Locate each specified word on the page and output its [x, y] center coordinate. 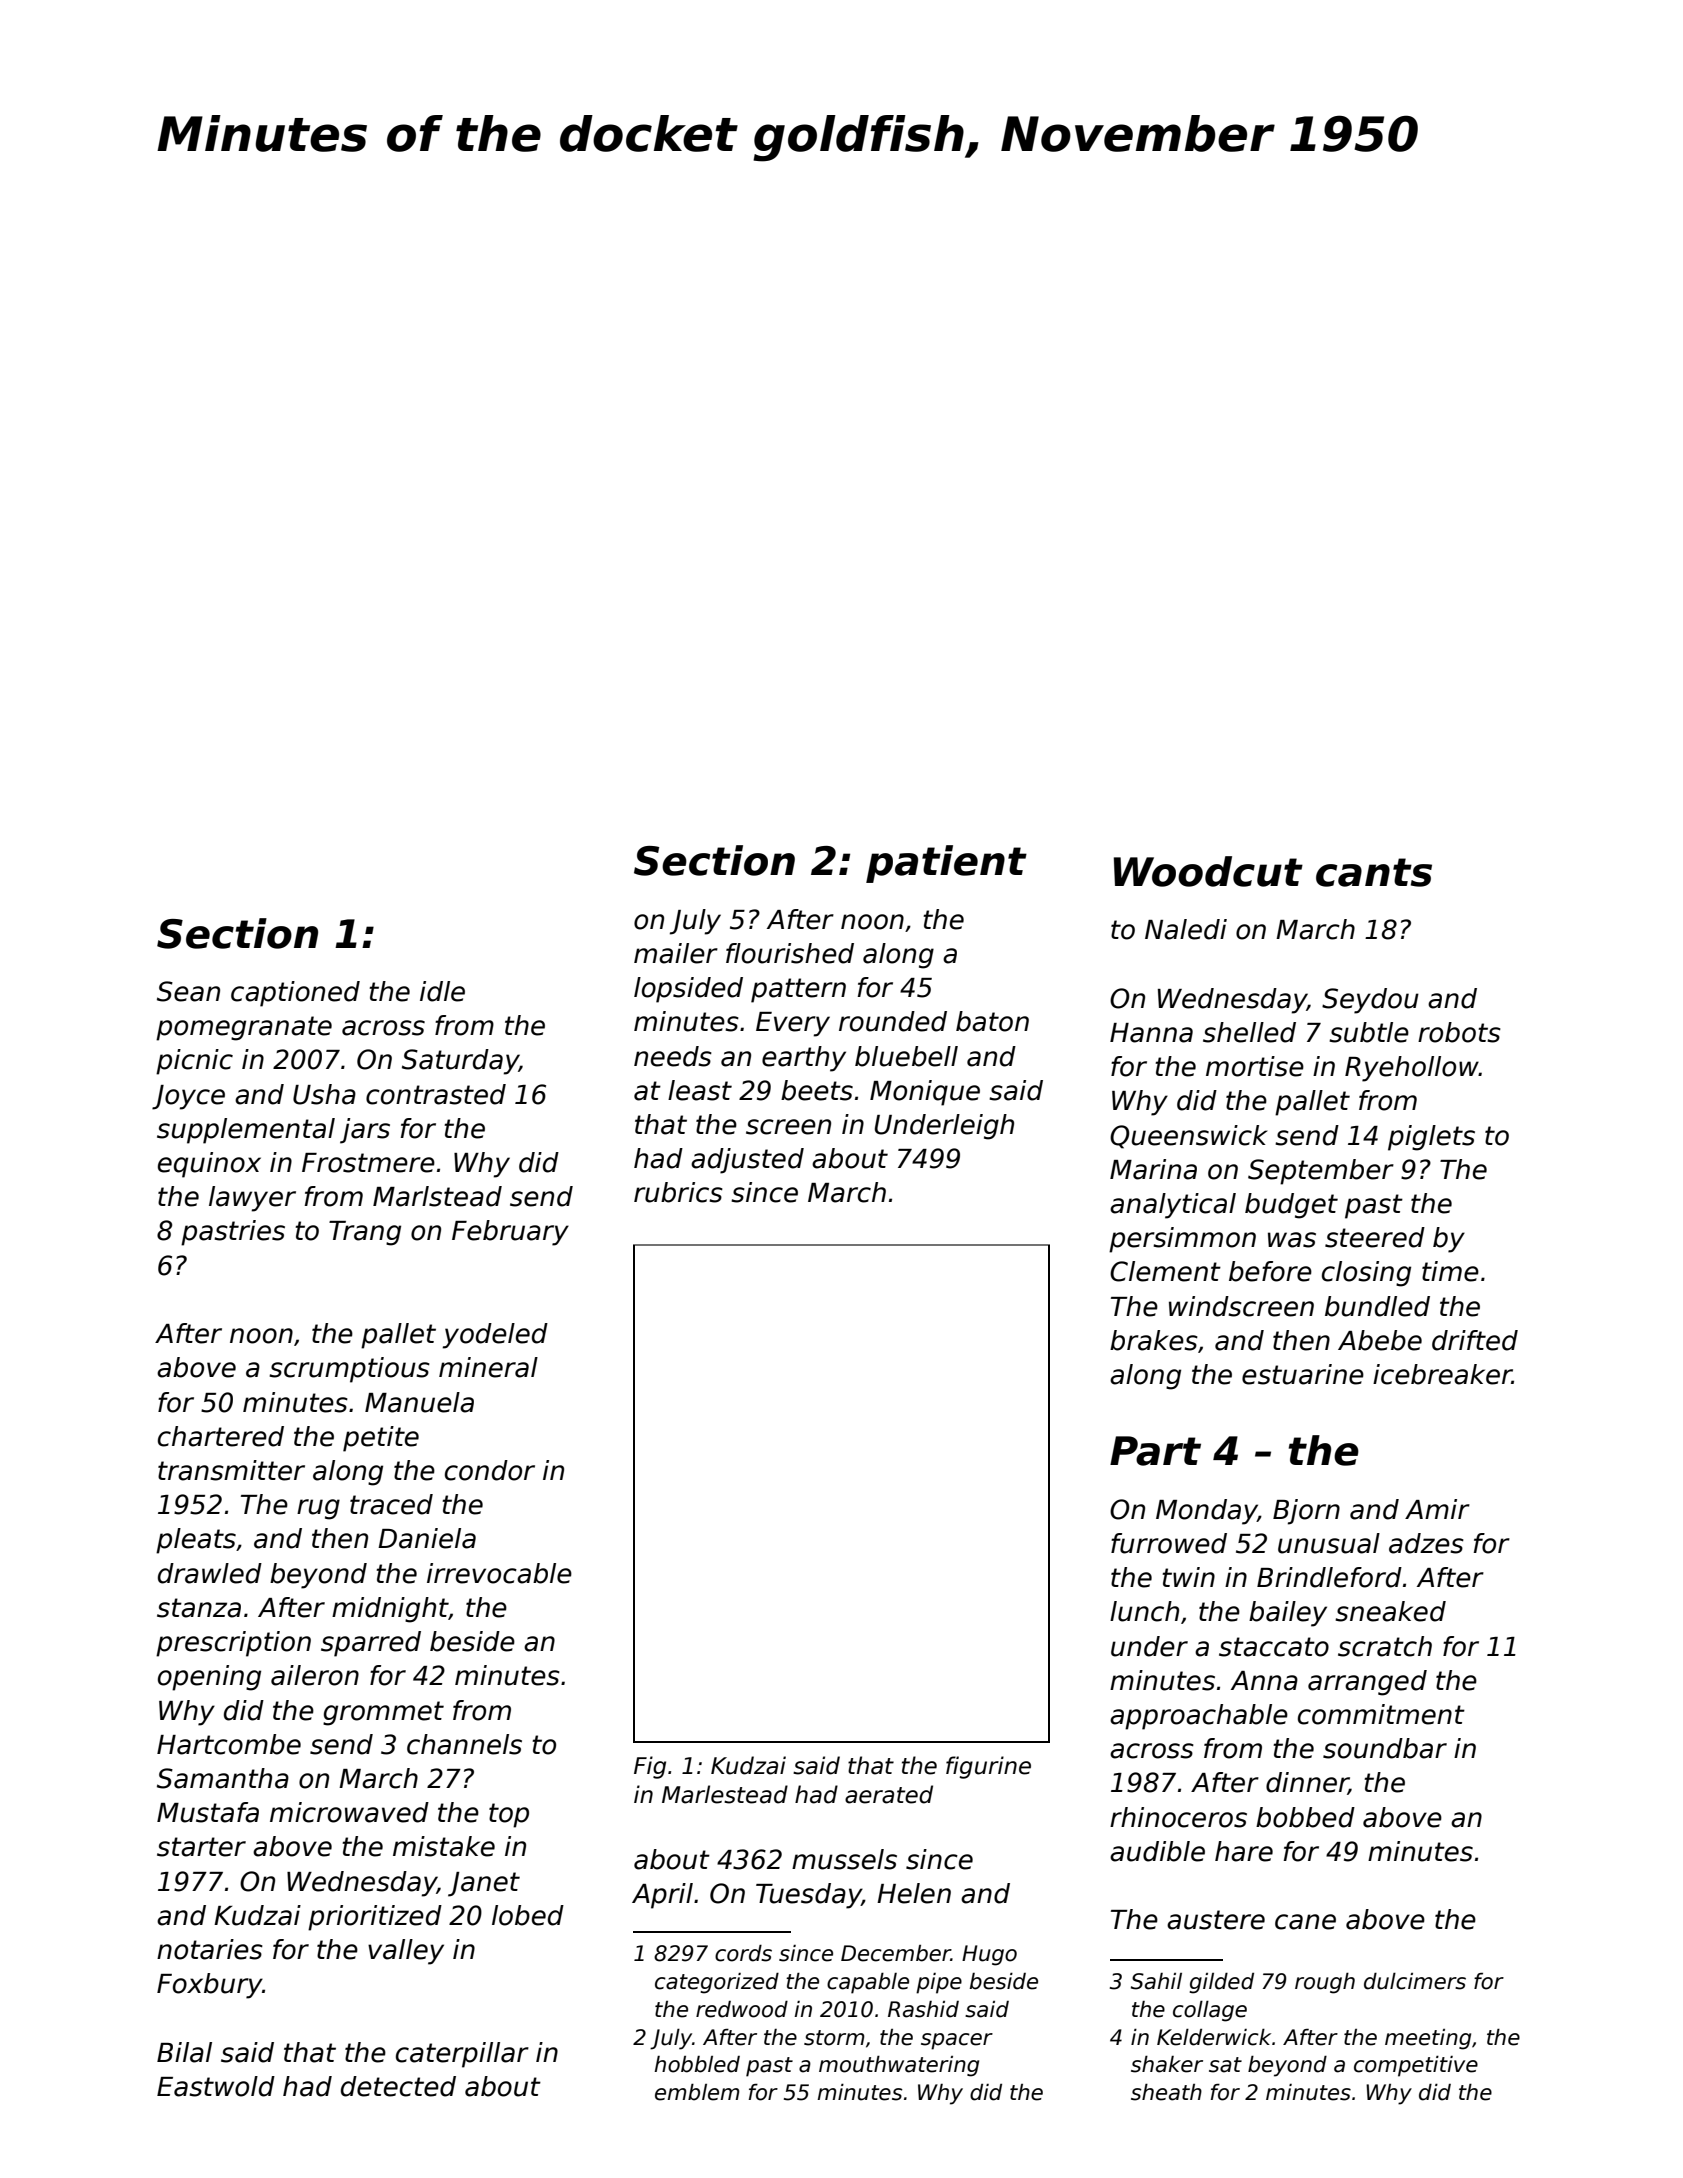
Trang [365, 1233]
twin [1189, 1577]
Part [1155, 1451]
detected [398, 2086]
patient [946, 864]
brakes [1154, 1340]
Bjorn [1306, 1512]
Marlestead [725, 1794]
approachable [1199, 1717]
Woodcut [1208, 871]
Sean [188, 991]
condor [490, 1470]
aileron [315, 1675]
